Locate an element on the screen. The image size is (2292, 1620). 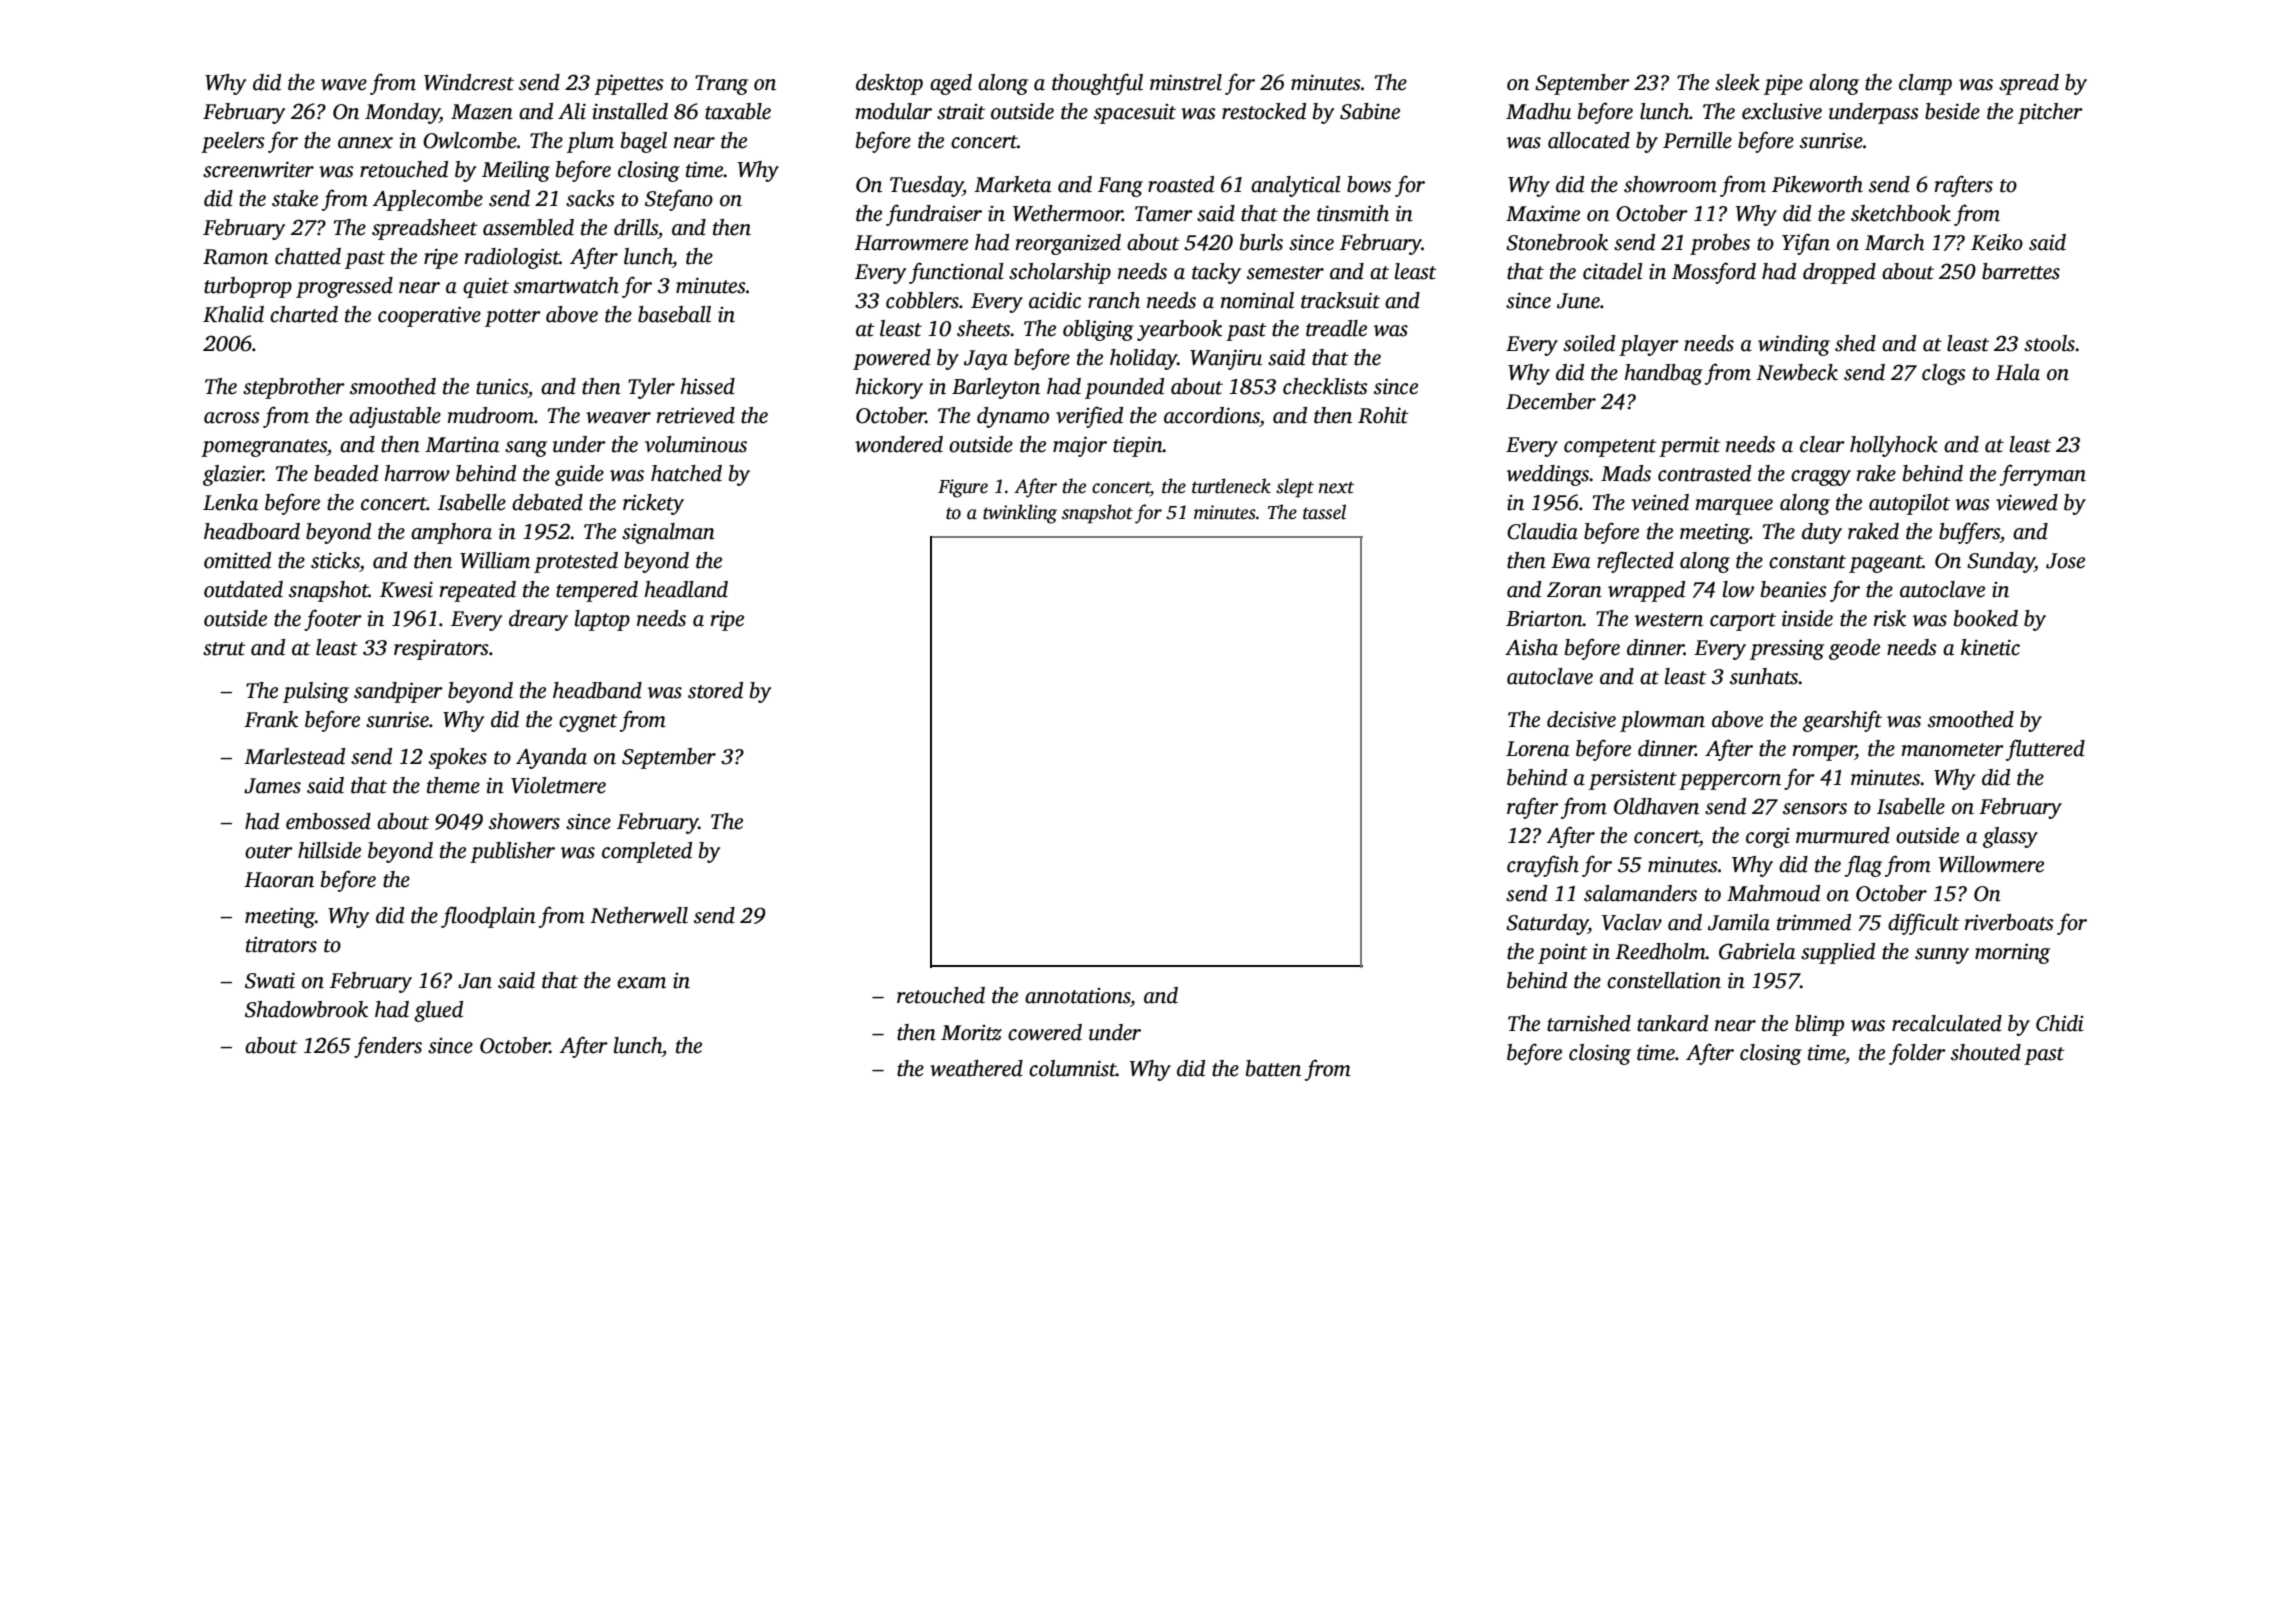
completed is located at coordinates (647, 852).
